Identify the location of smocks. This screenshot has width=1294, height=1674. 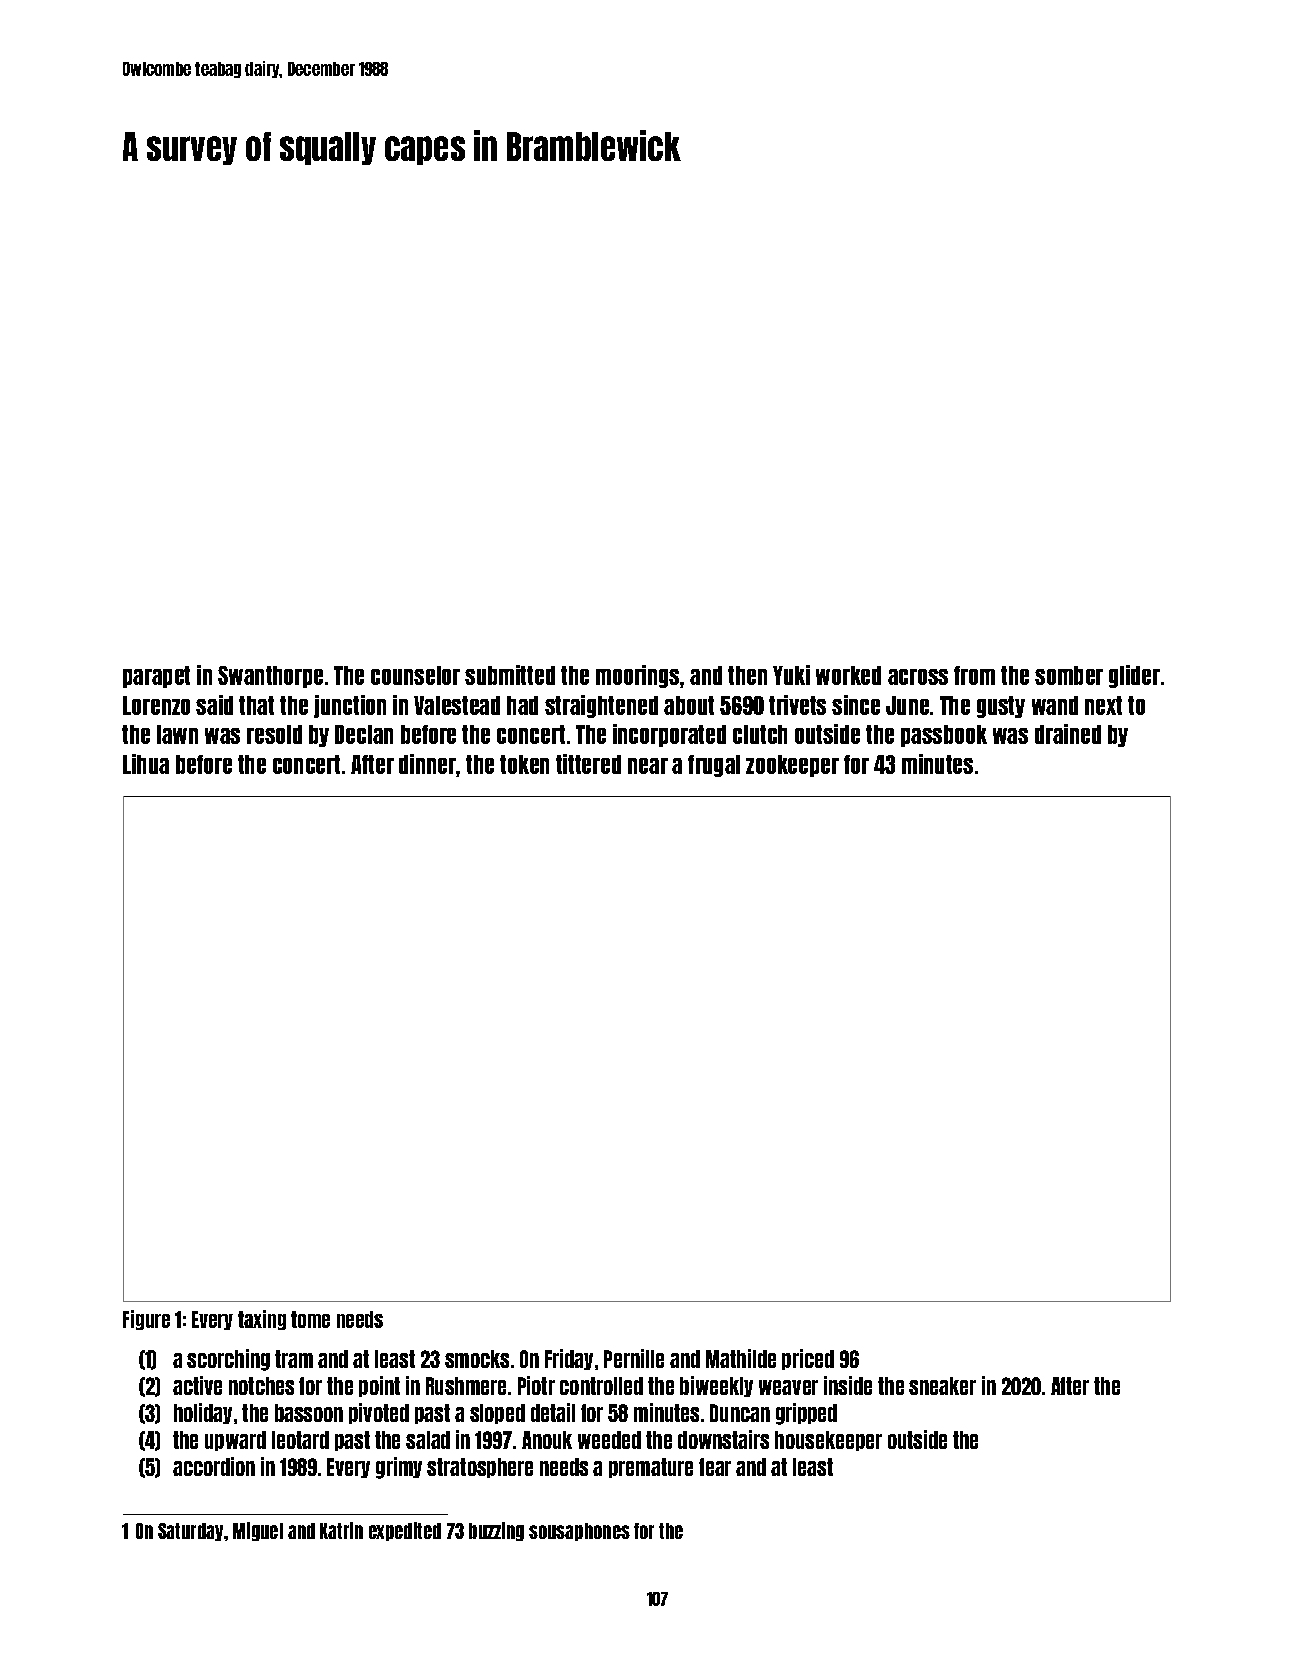
(477, 1359).
